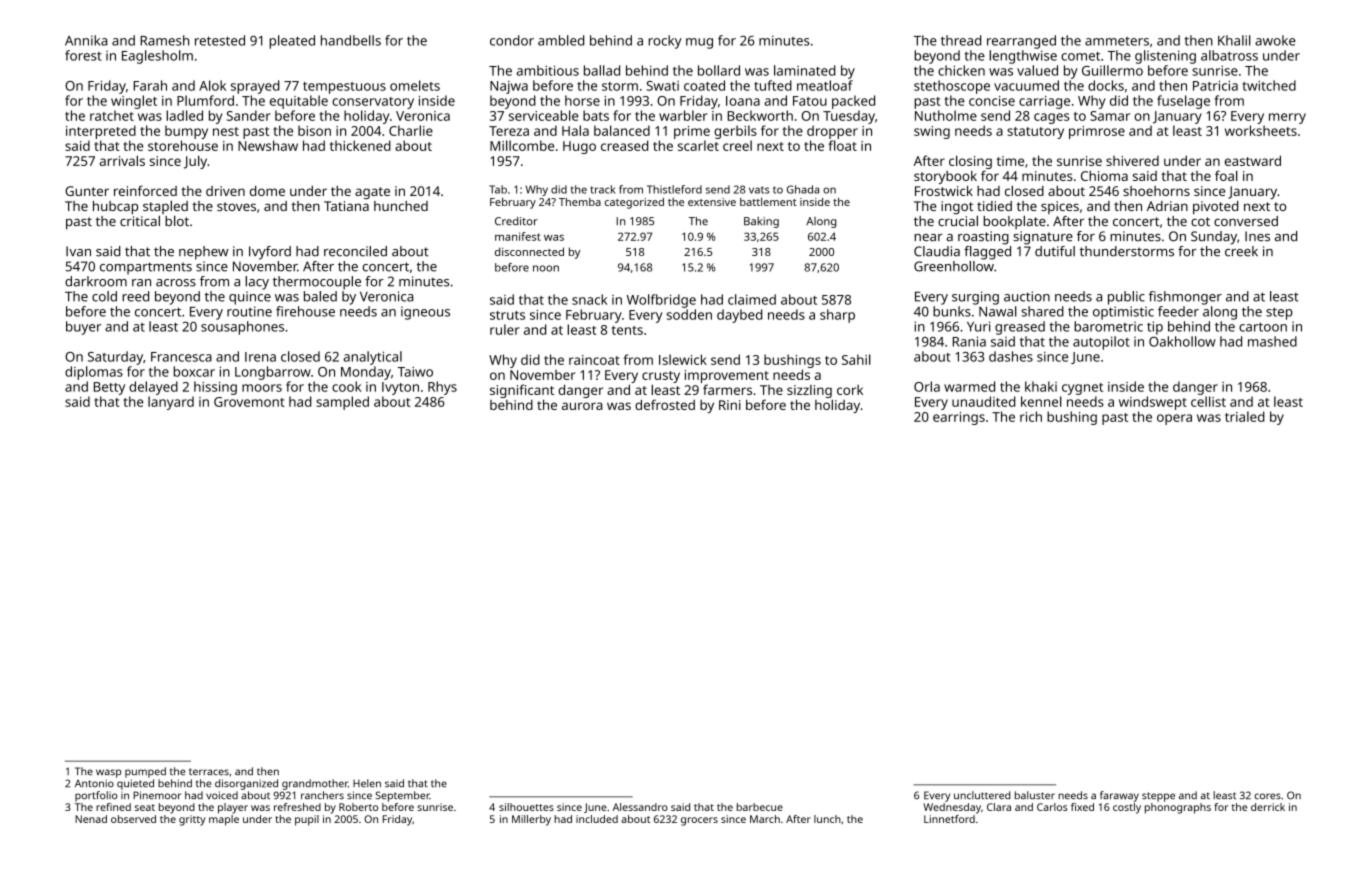  Describe the element at coordinates (730, 405) in the screenshot. I see `Rini` at that location.
